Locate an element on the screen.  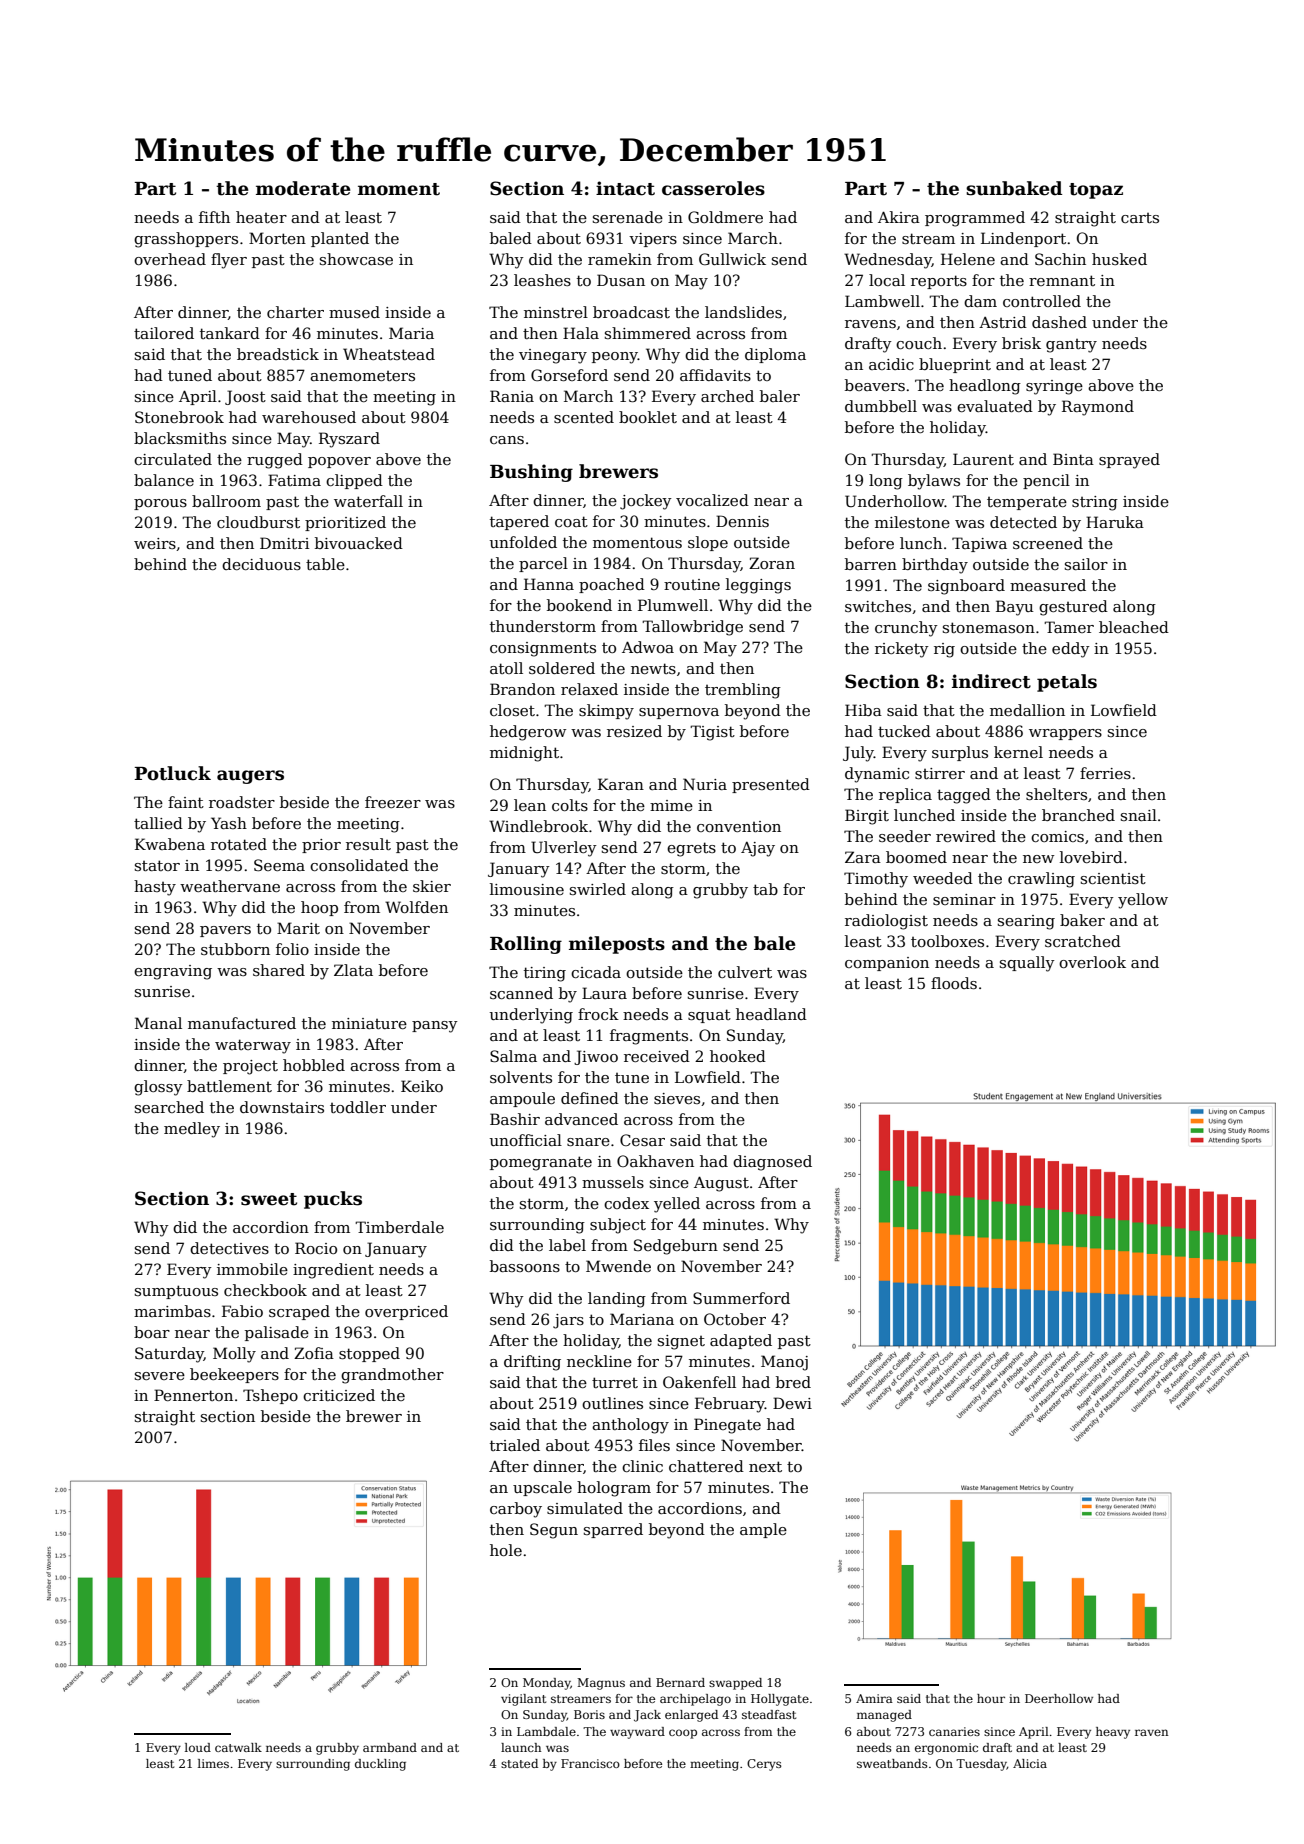
Dewi is located at coordinates (792, 1403).
